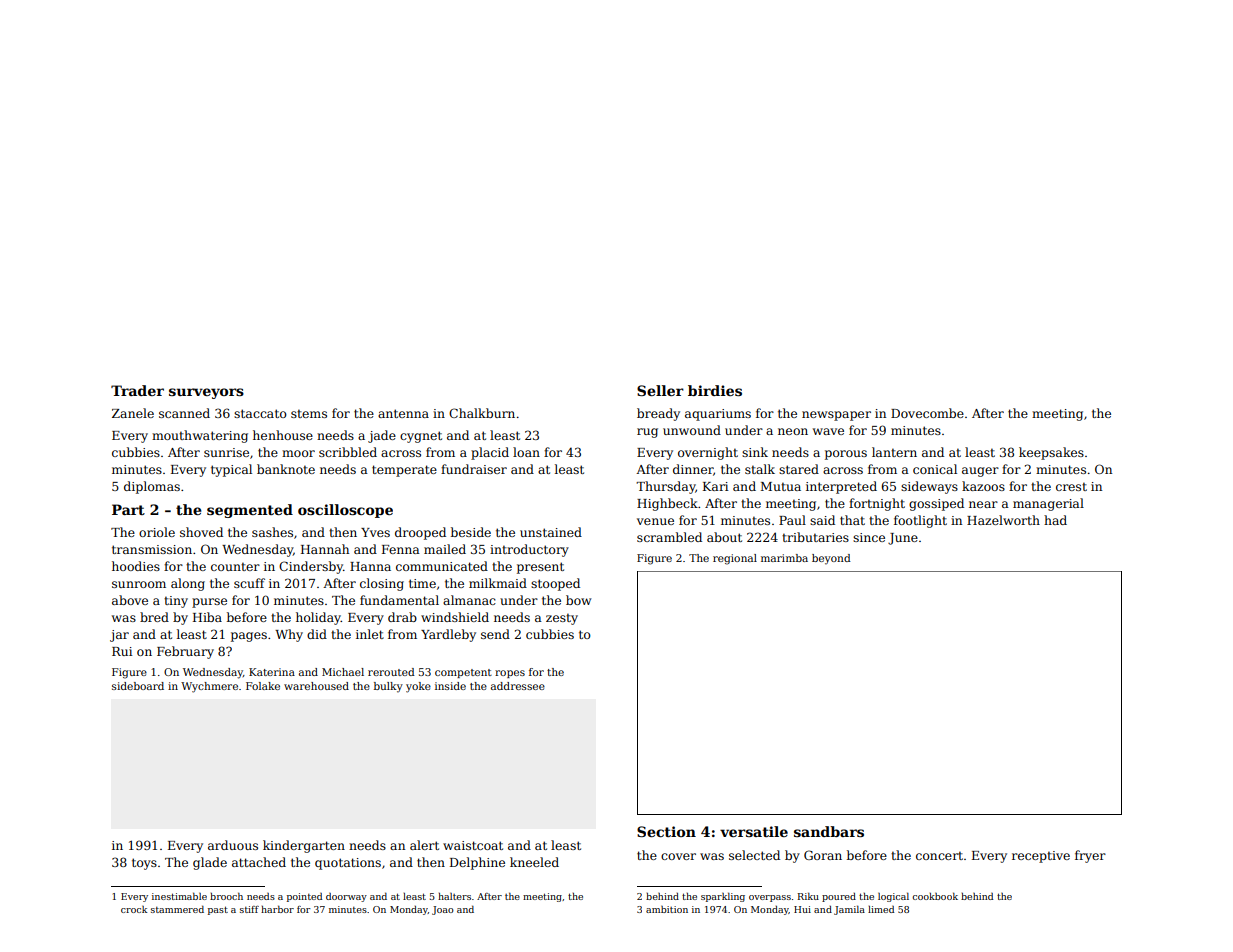  What do you see at coordinates (343, 672) in the document?
I see `Michael` at bounding box center [343, 672].
